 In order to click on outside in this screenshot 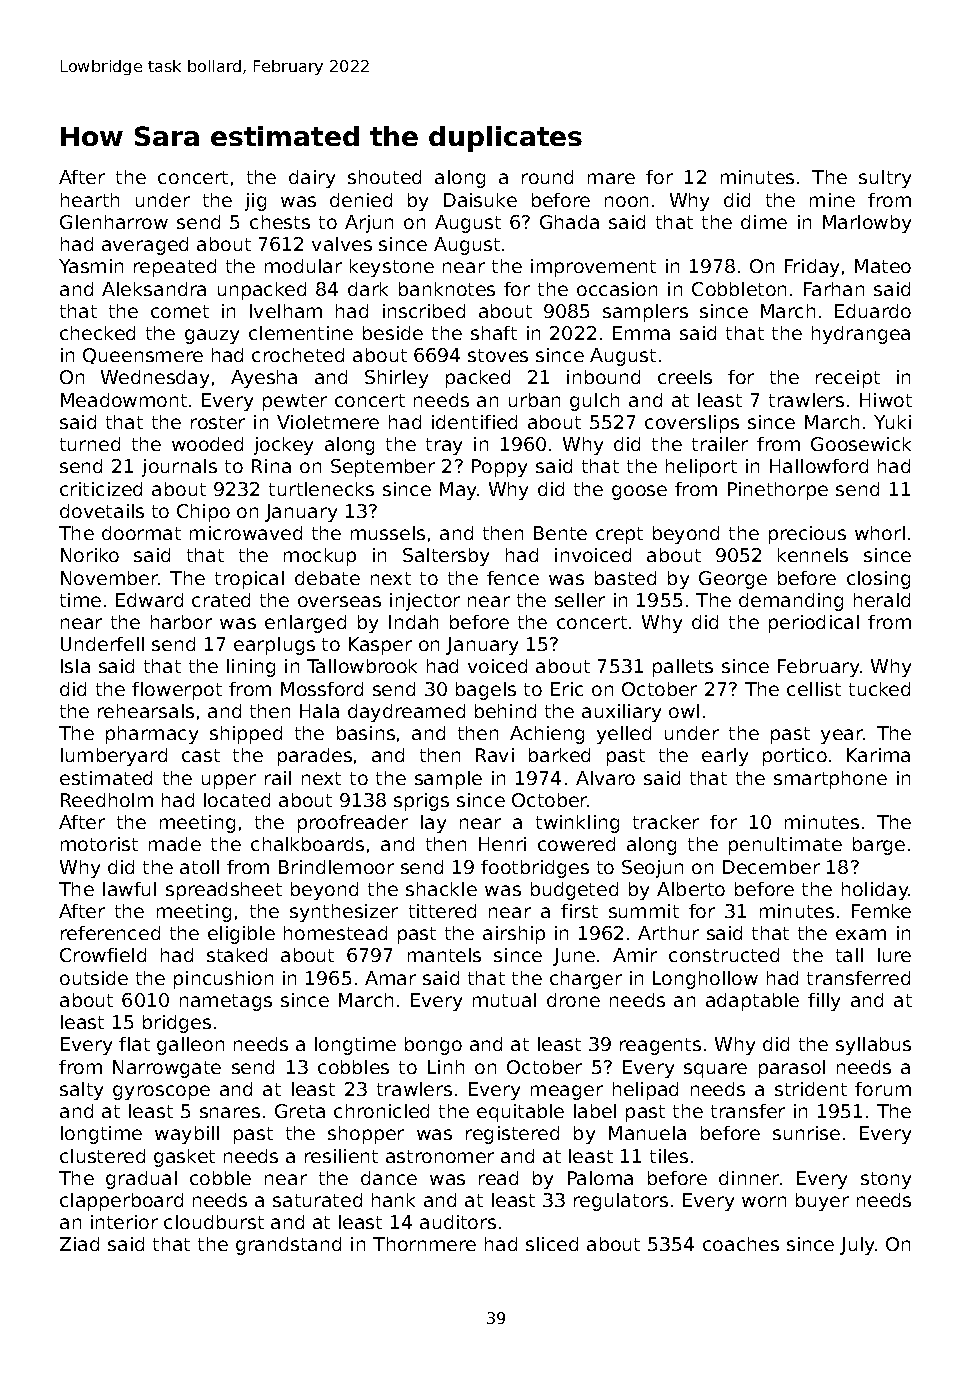, I will do `click(94, 978)`.
